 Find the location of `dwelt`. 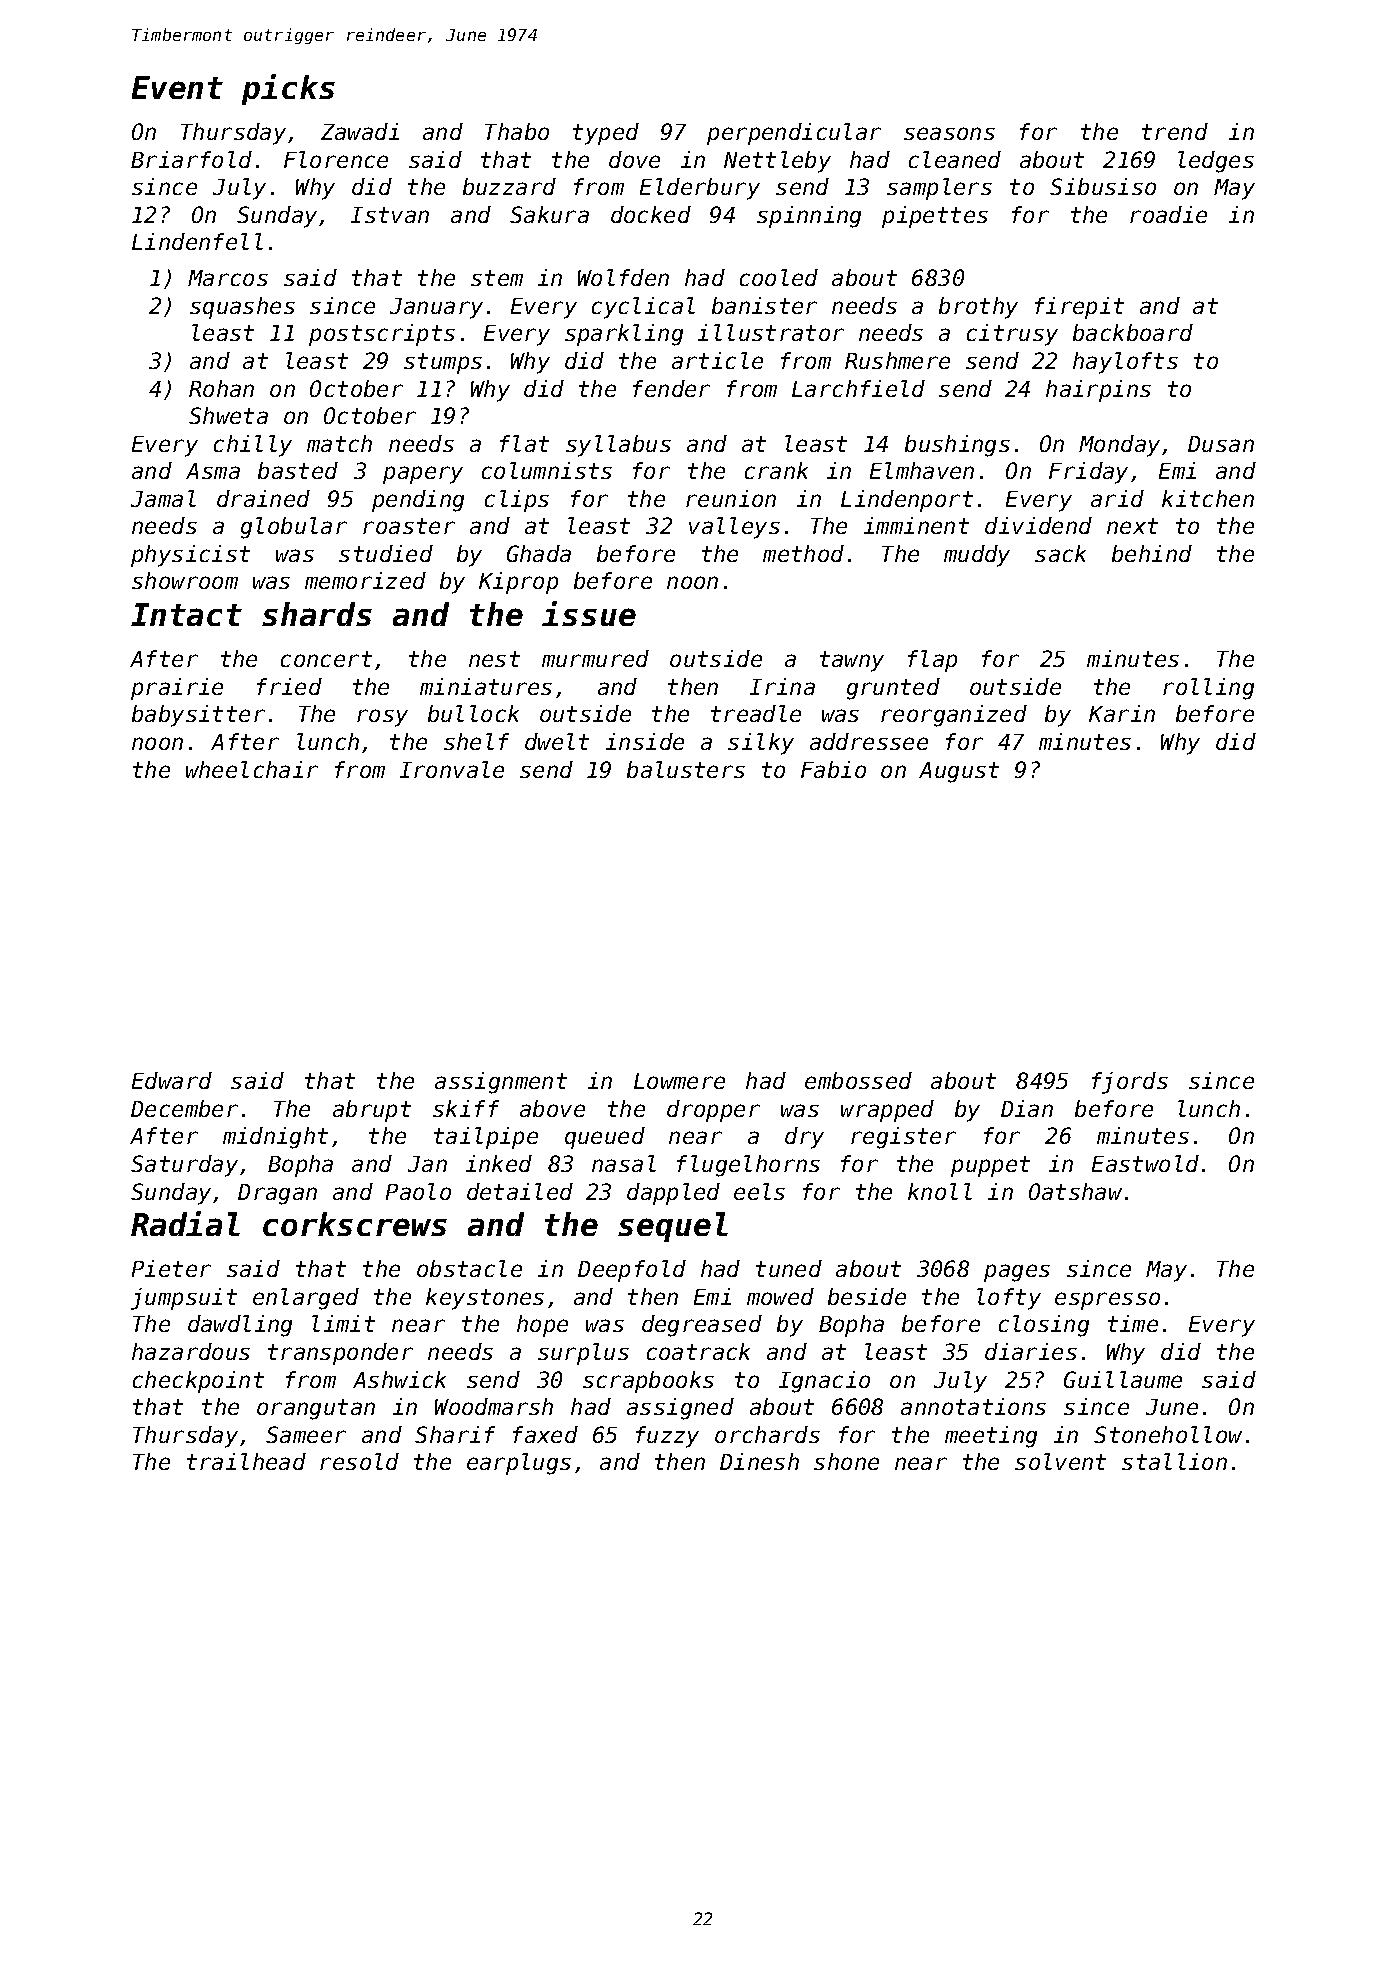

dwelt is located at coordinates (557, 741).
